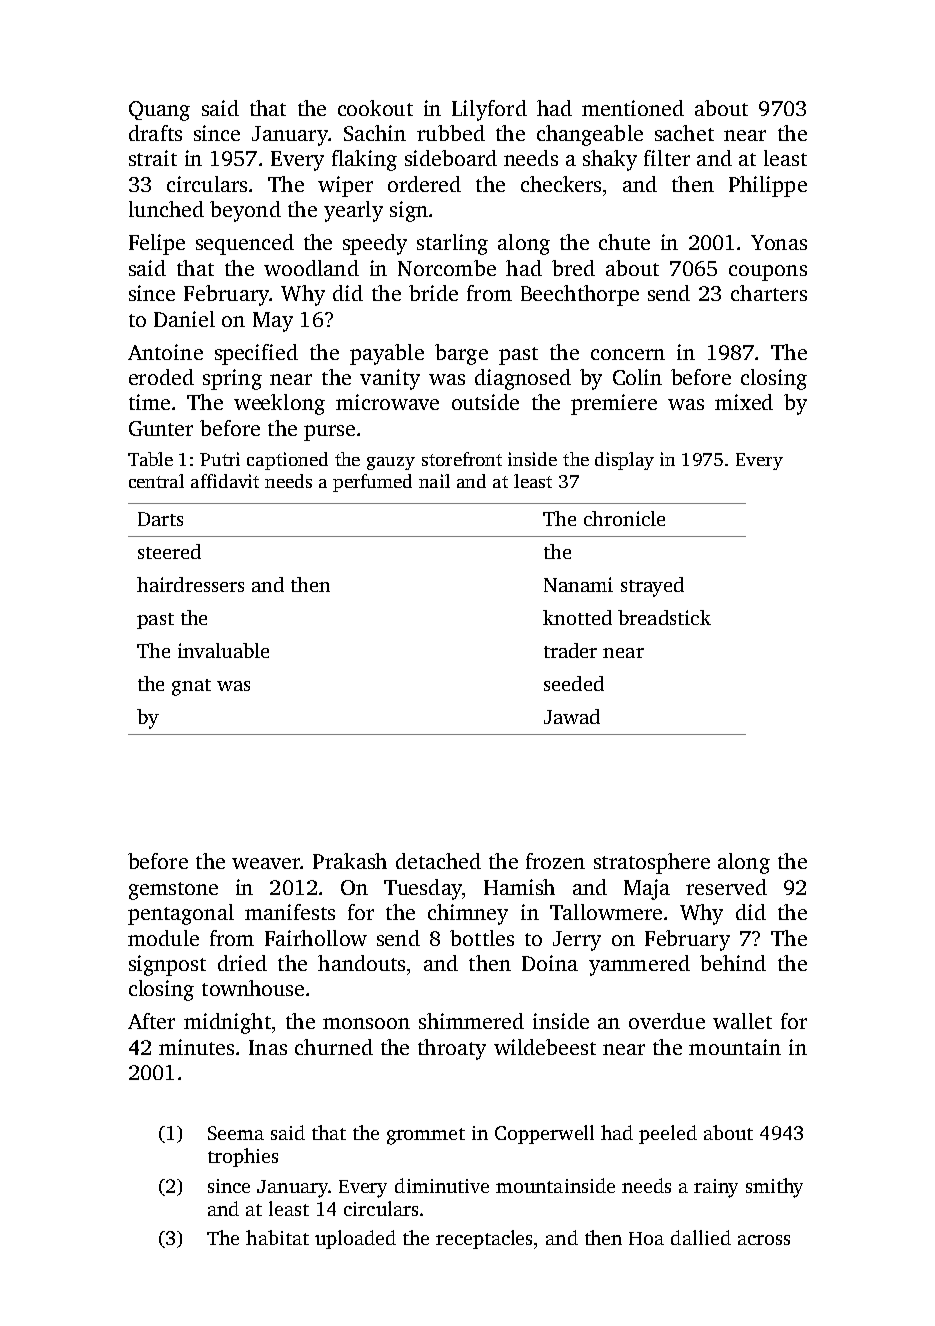 This document has width=935, height=1326. Describe the element at coordinates (173, 891) in the document. I see `gemstone` at that location.
